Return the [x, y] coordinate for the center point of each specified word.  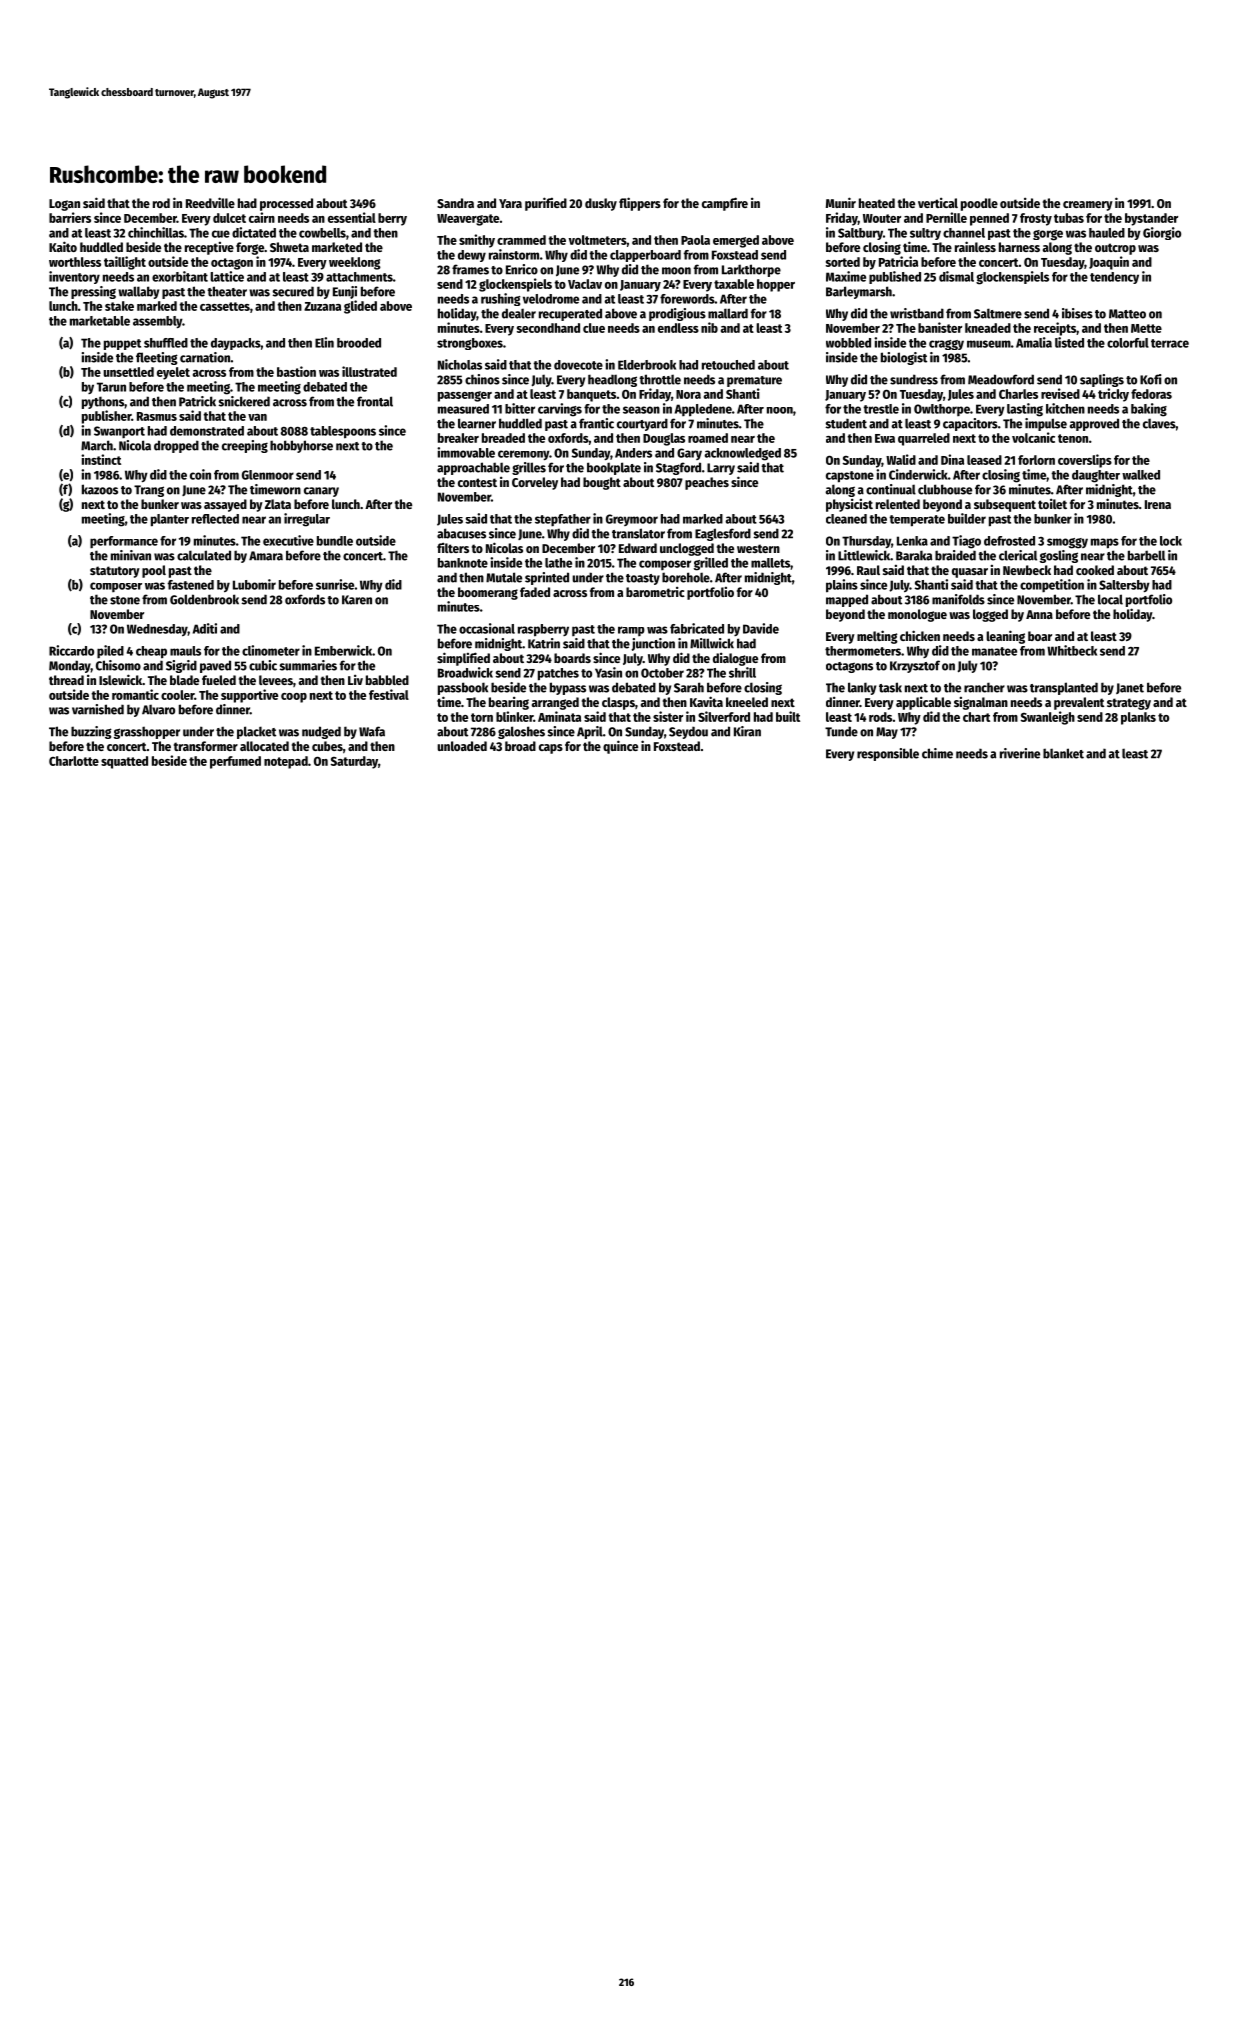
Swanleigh [1048, 718]
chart [976, 717]
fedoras [1151, 394]
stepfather [563, 520]
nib [709, 327]
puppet [122, 344]
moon [676, 271]
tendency [1114, 278]
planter [170, 520]
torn [482, 717]
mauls [185, 651]
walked [1141, 475]
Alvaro [158, 709]
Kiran [747, 731]
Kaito [63, 246]
